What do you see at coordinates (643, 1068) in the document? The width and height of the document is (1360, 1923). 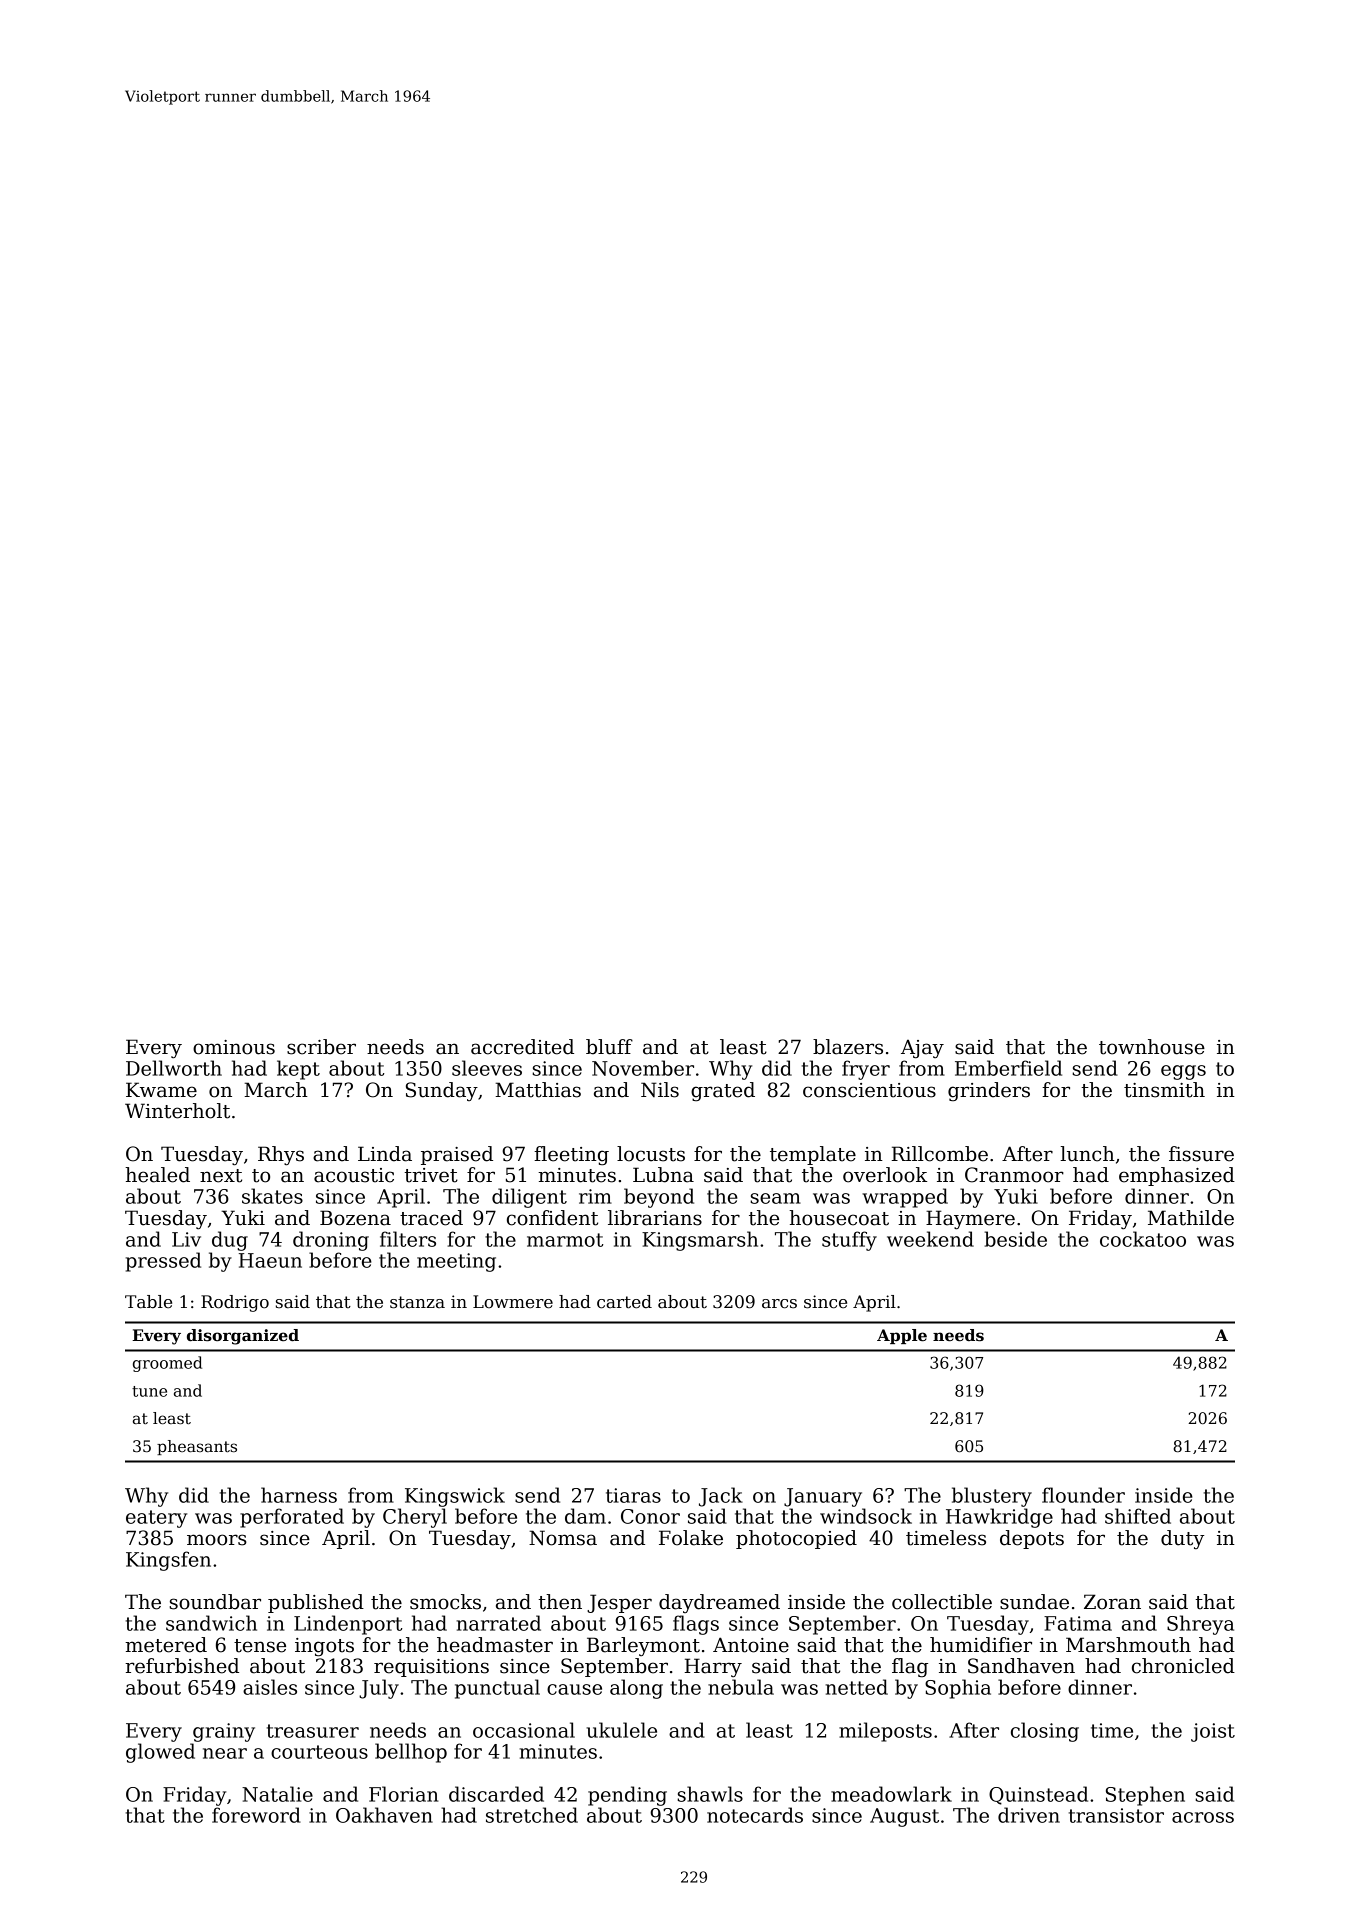 I see `November` at bounding box center [643, 1068].
